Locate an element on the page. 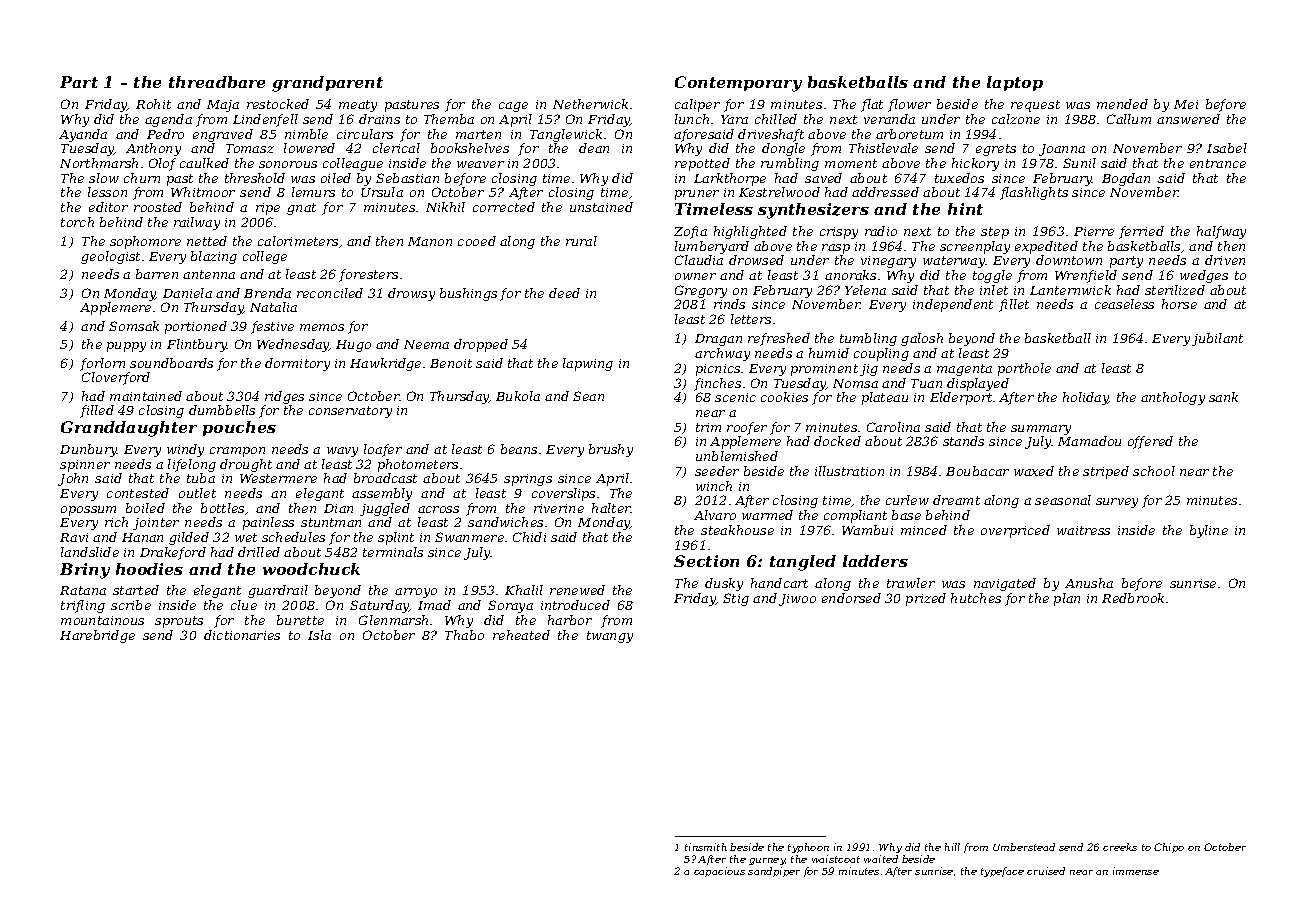  deed is located at coordinates (564, 293).
